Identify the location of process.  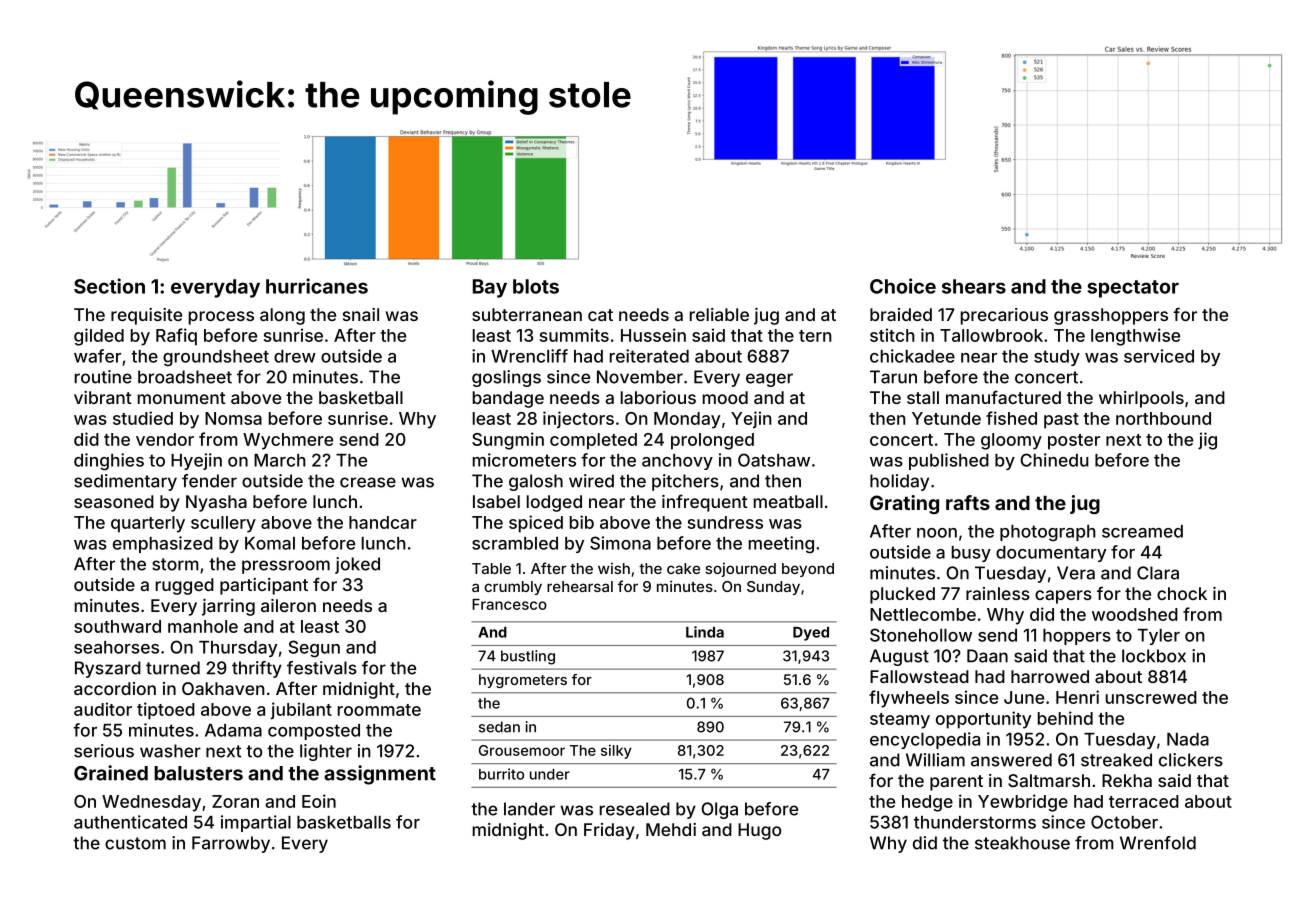
(221, 318).
